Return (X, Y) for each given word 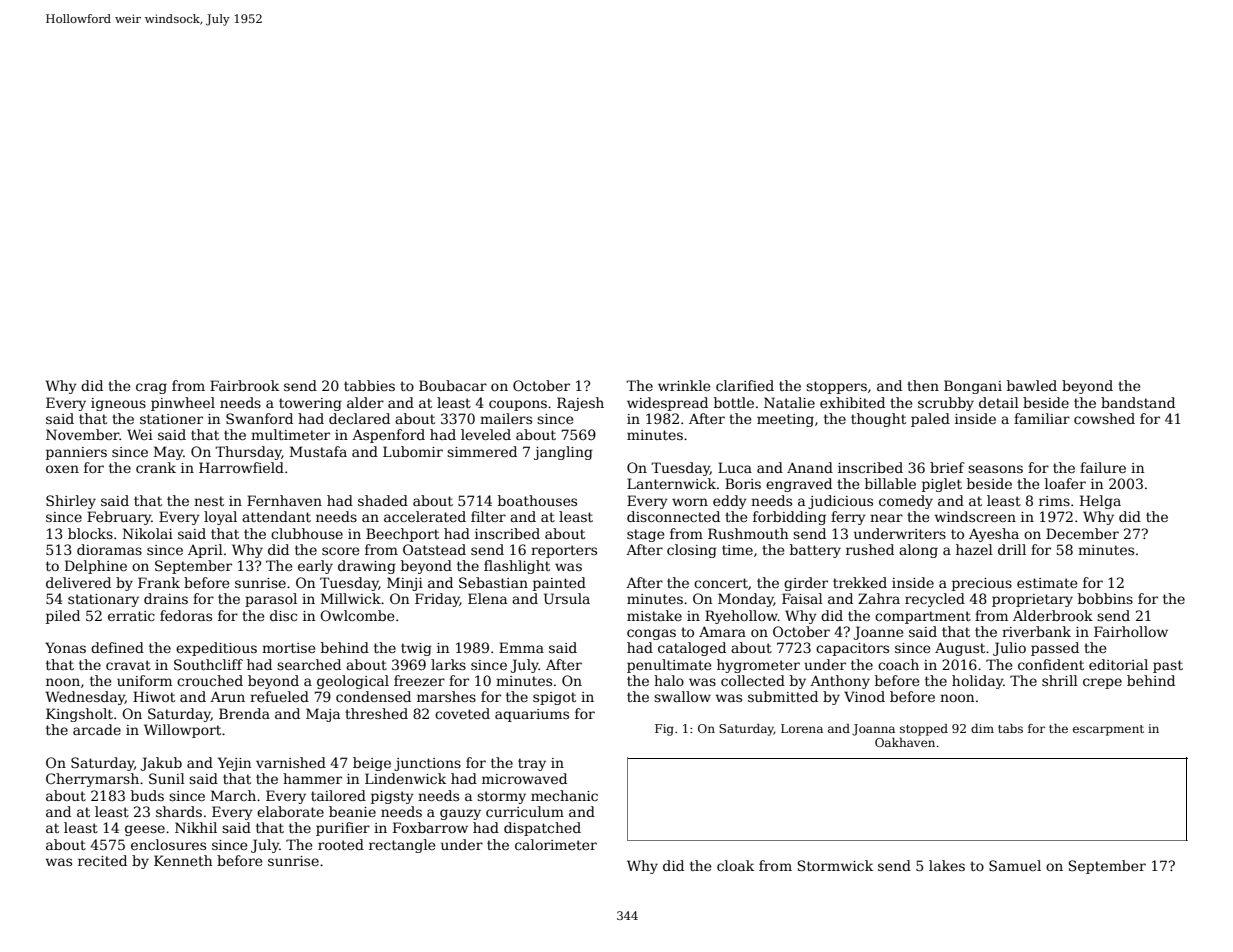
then (923, 385)
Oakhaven (905, 742)
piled (63, 617)
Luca (735, 467)
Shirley (71, 502)
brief (947, 467)
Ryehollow (741, 617)
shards (179, 811)
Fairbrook (244, 385)
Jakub (161, 764)
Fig (664, 730)
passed (1055, 649)
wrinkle (684, 385)
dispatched (542, 829)
